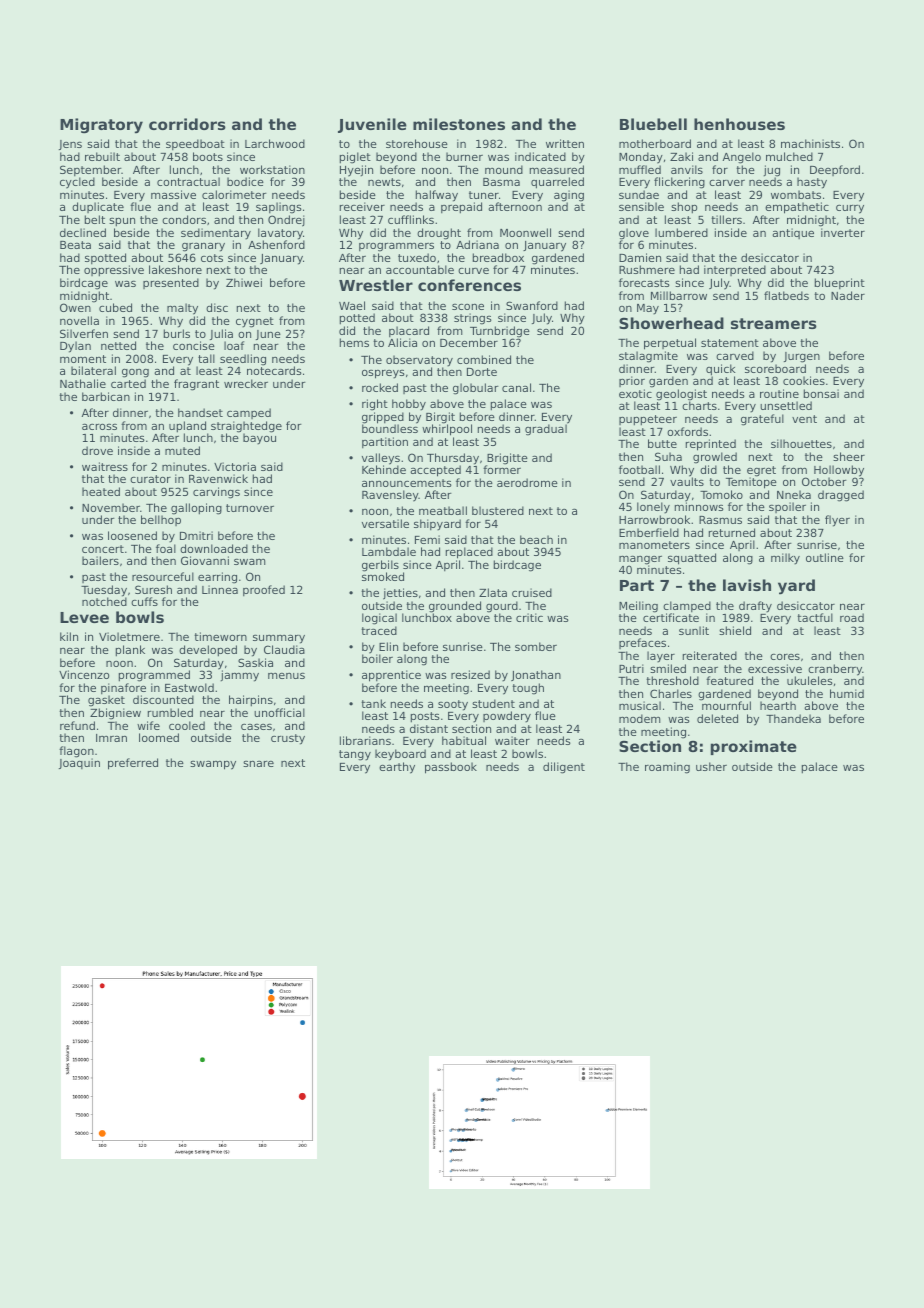 The width and height of the screenshot is (924, 1308). Describe the element at coordinates (507, 459) in the screenshot. I see `Brigitte` at that location.
